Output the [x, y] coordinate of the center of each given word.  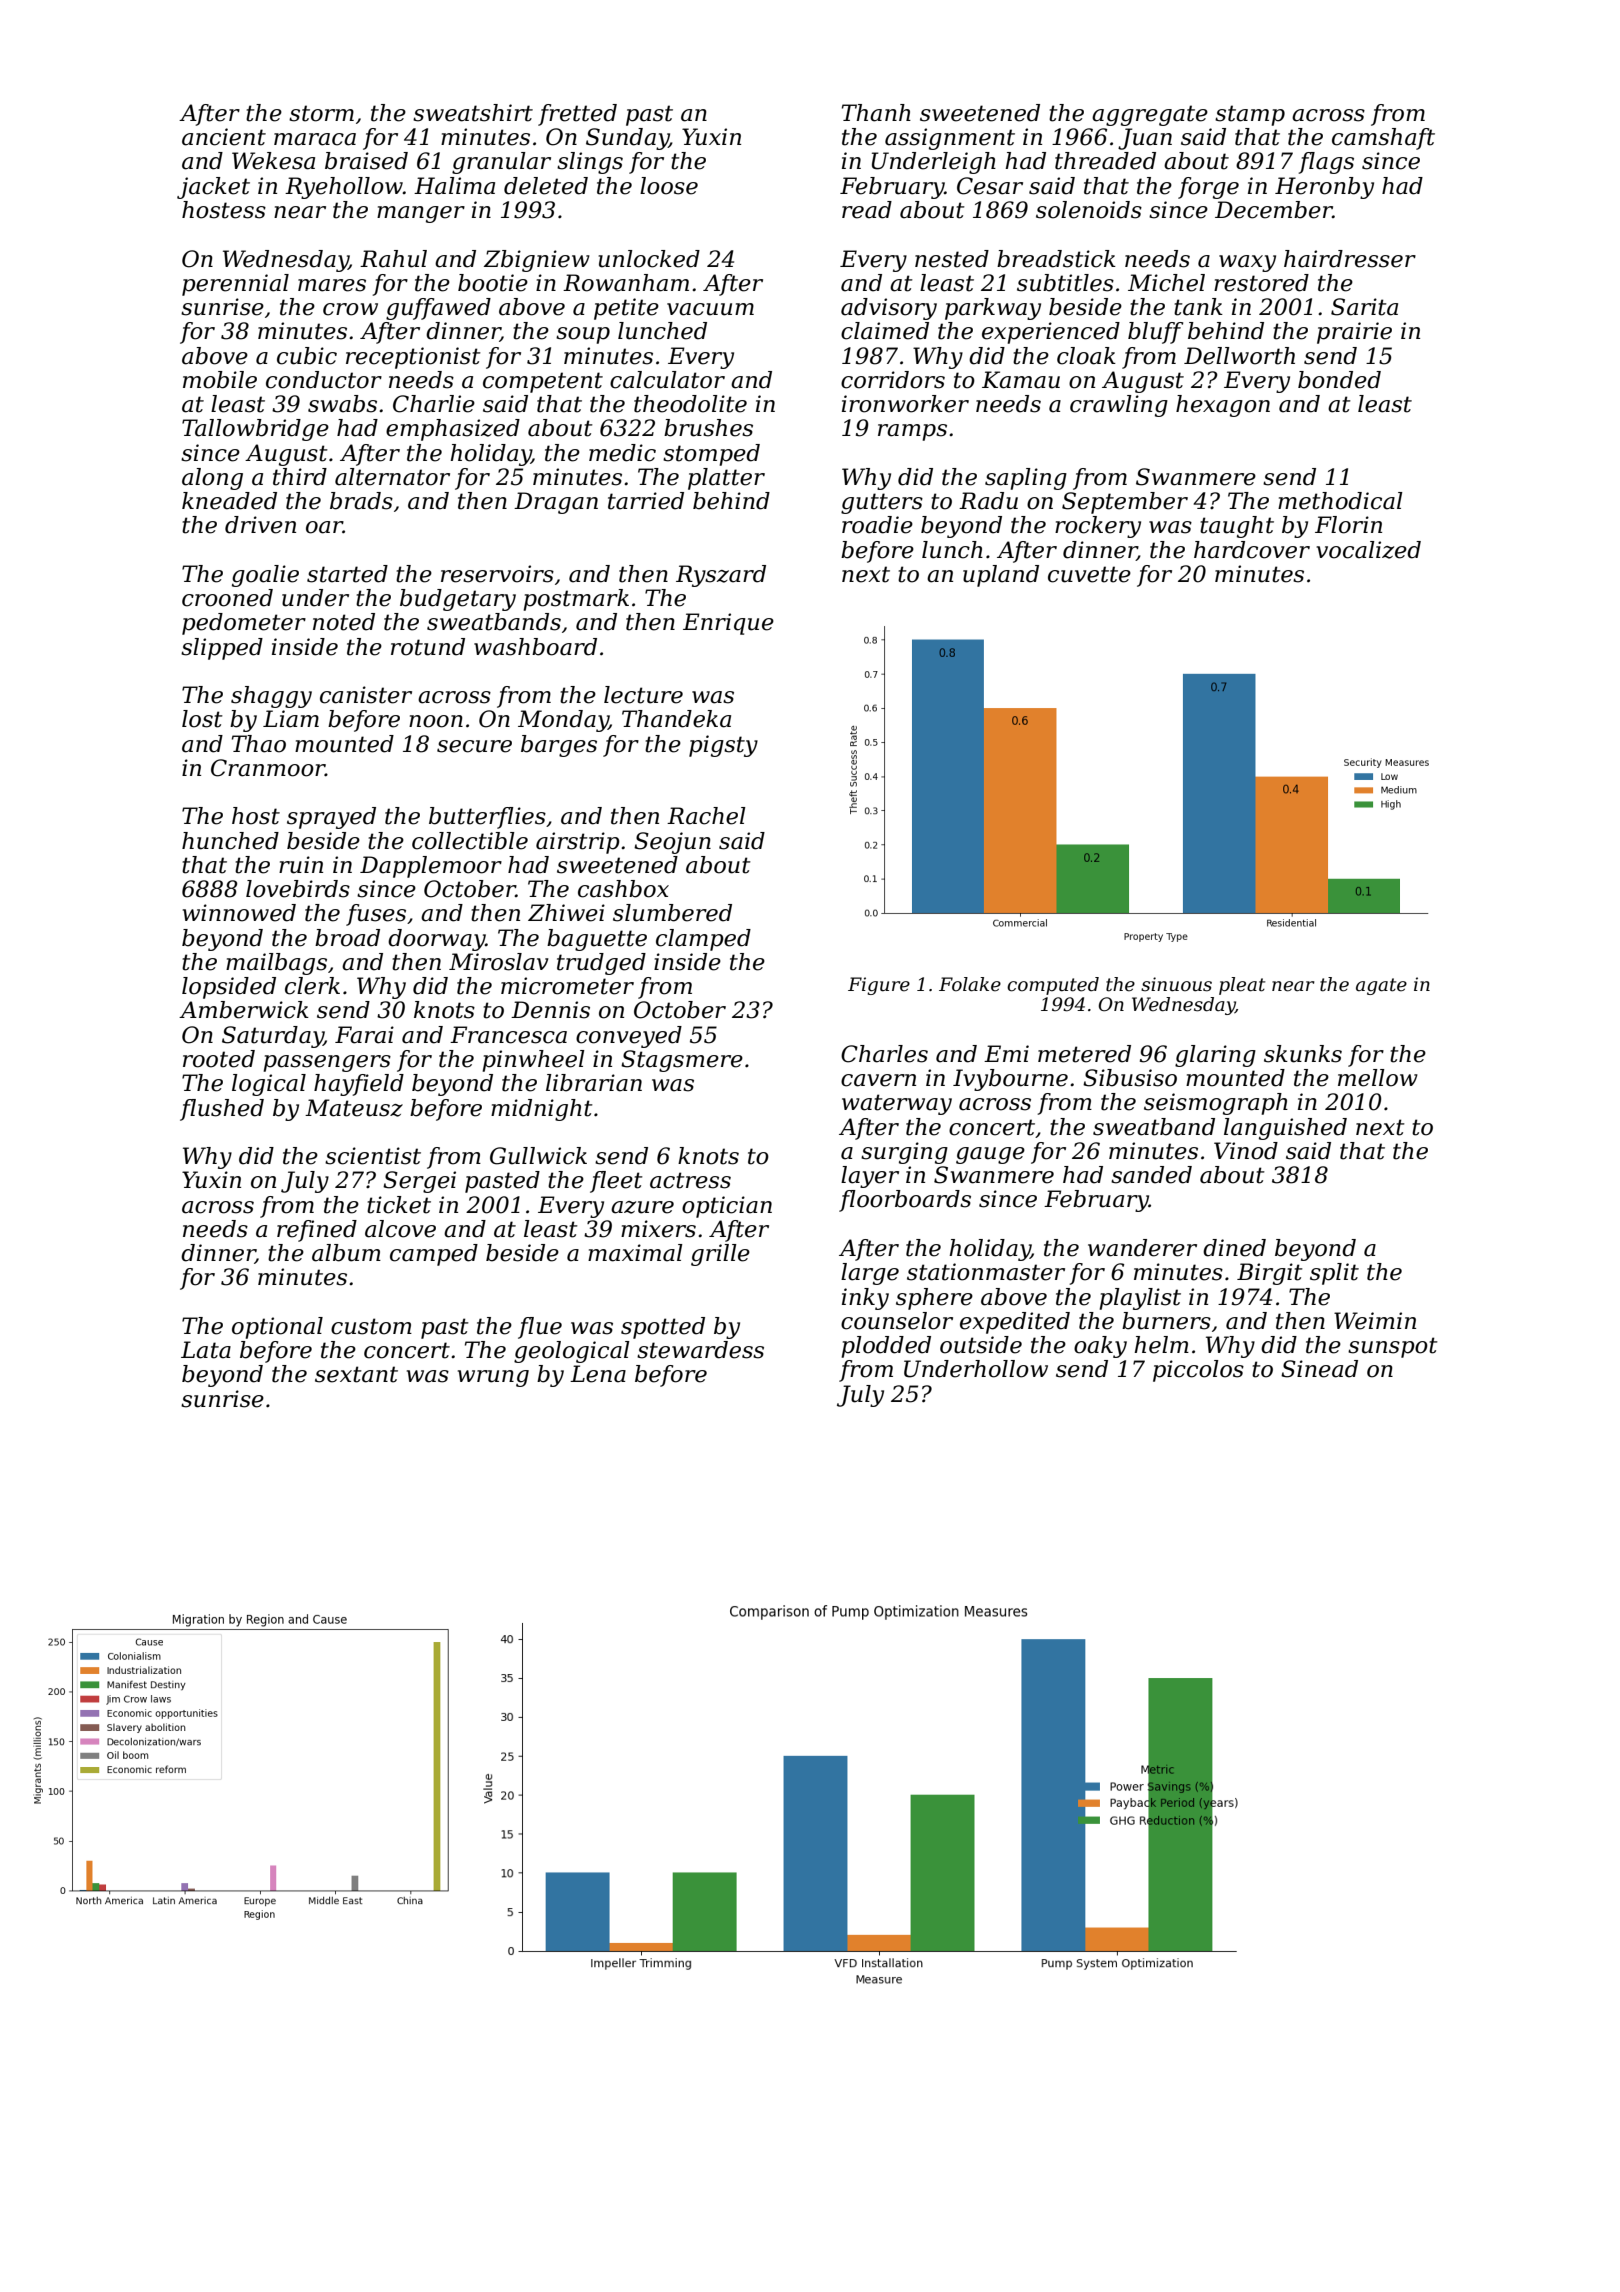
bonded [1339, 380]
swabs [342, 404]
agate [1381, 986]
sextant [356, 1374]
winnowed [239, 913]
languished [1285, 1129]
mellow [1378, 1078]
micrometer [567, 986]
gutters [882, 503]
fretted [577, 115]
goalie [265, 576]
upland [1001, 576]
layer [870, 1177]
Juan [1145, 139]
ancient [224, 137]
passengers [327, 1063]
